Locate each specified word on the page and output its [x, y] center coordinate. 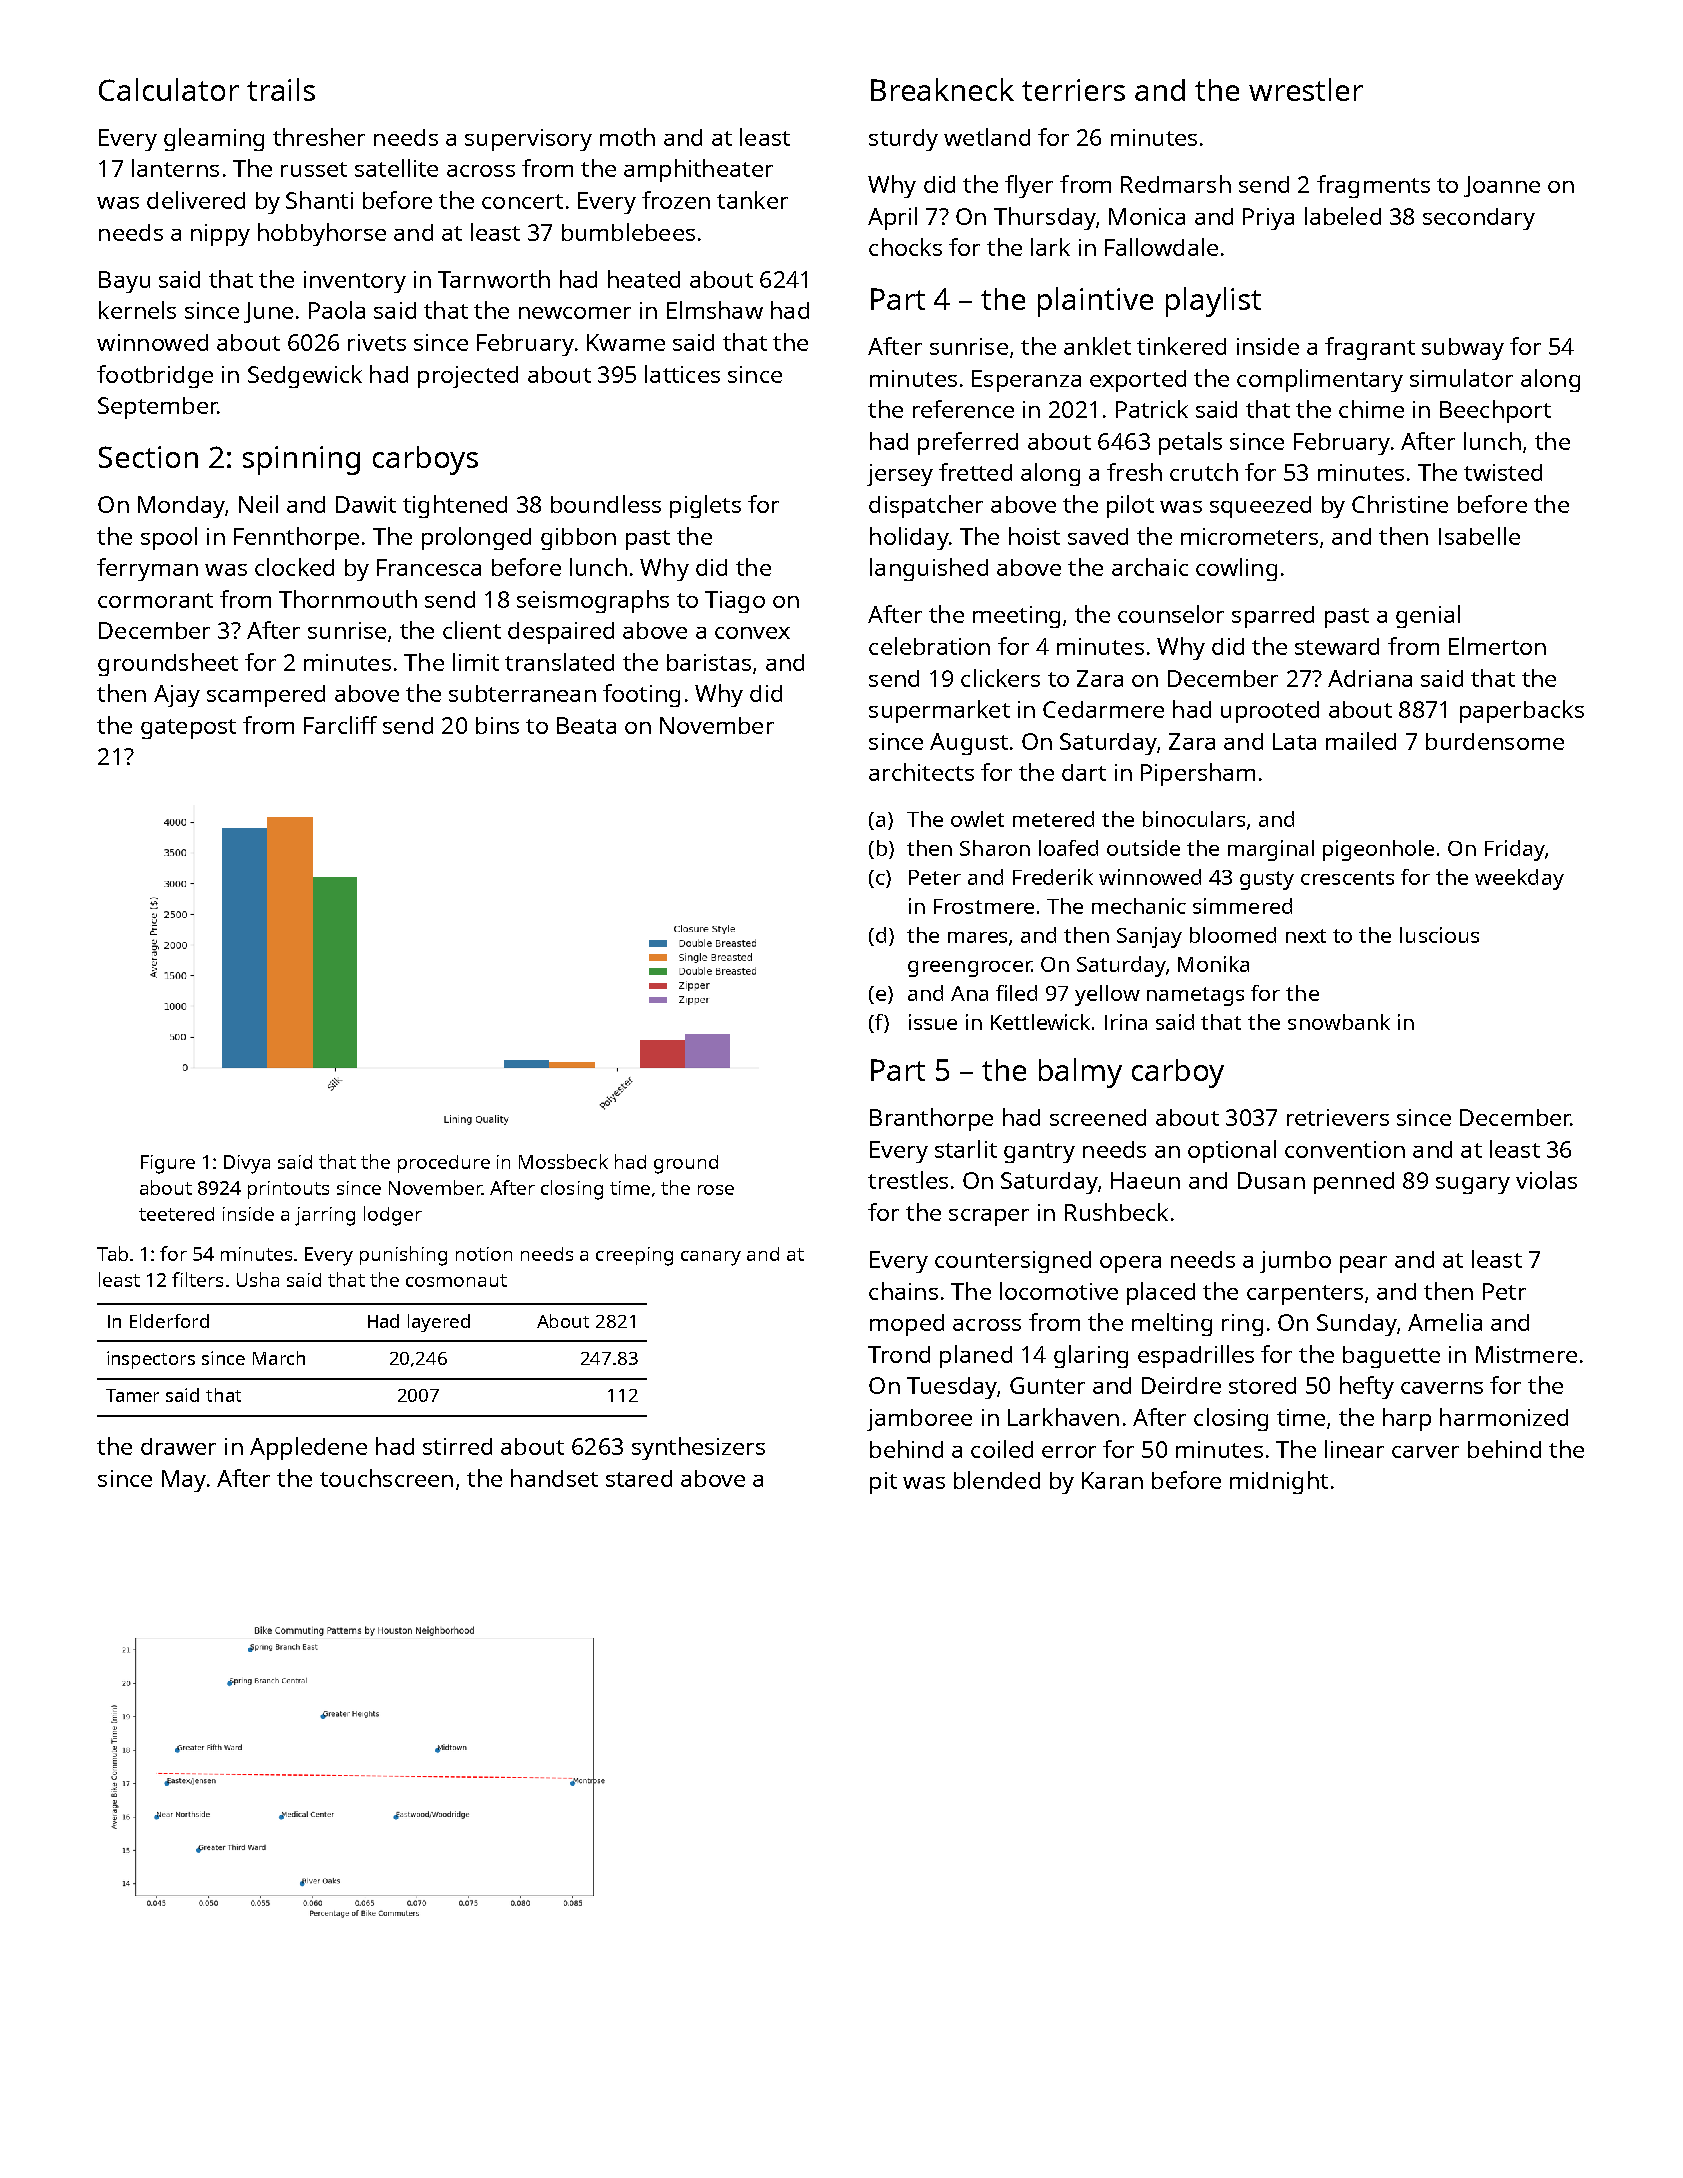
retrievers [1338, 1117]
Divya [247, 1164]
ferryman [147, 569]
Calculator [169, 89]
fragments [1373, 186]
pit [883, 1483]
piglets [705, 506]
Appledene [308, 1448]
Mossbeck [563, 1161]
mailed [1361, 741]
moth [627, 137]
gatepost [188, 729]
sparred [1273, 617]
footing [641, 695]
